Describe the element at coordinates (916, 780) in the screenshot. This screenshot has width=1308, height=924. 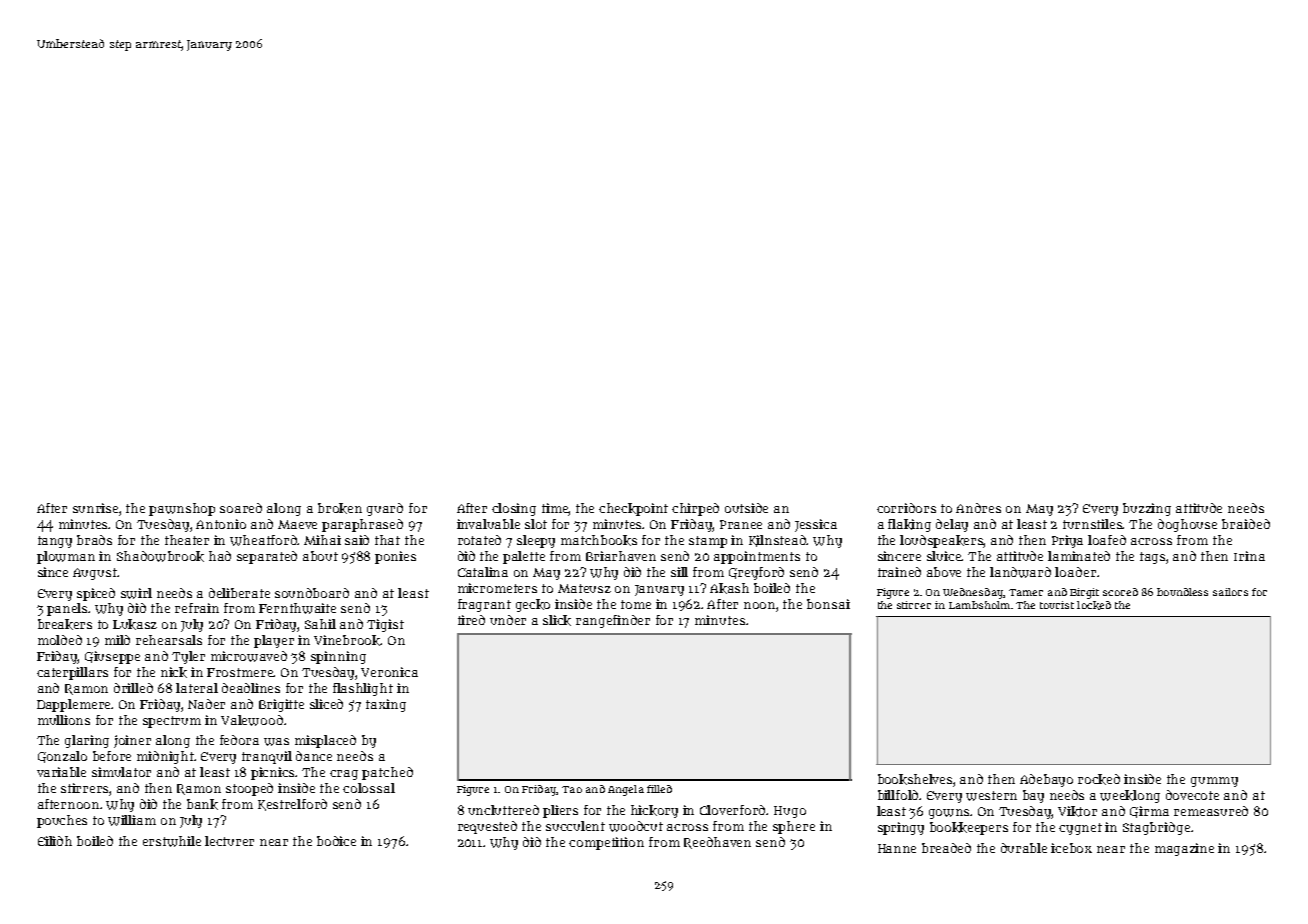
I see `bookshelves` at that location.
